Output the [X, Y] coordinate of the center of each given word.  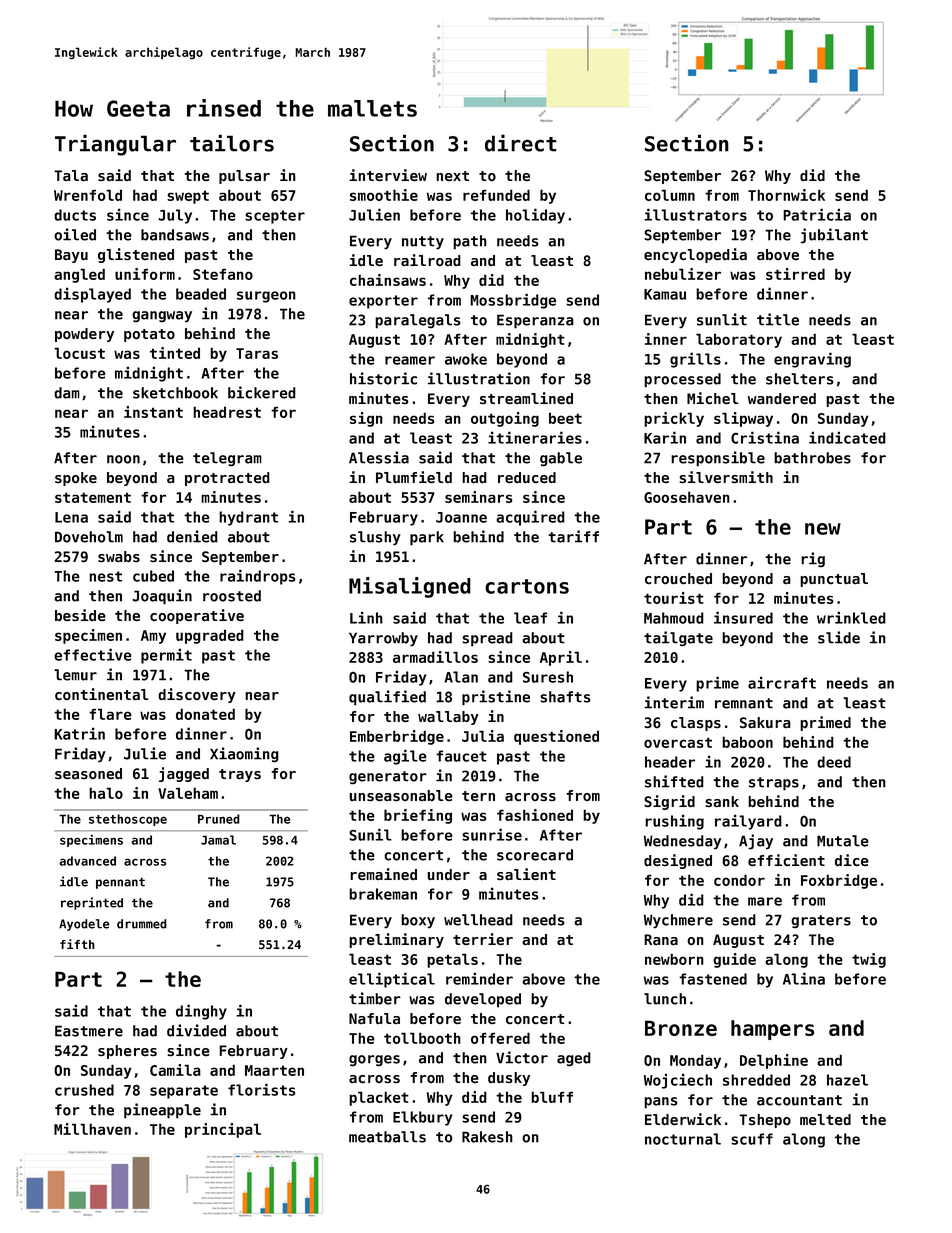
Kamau [665, 294]
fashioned [535, 815]
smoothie [384, 195]
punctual [834, 580]
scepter [275, 217]
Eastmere [89, 1031]
